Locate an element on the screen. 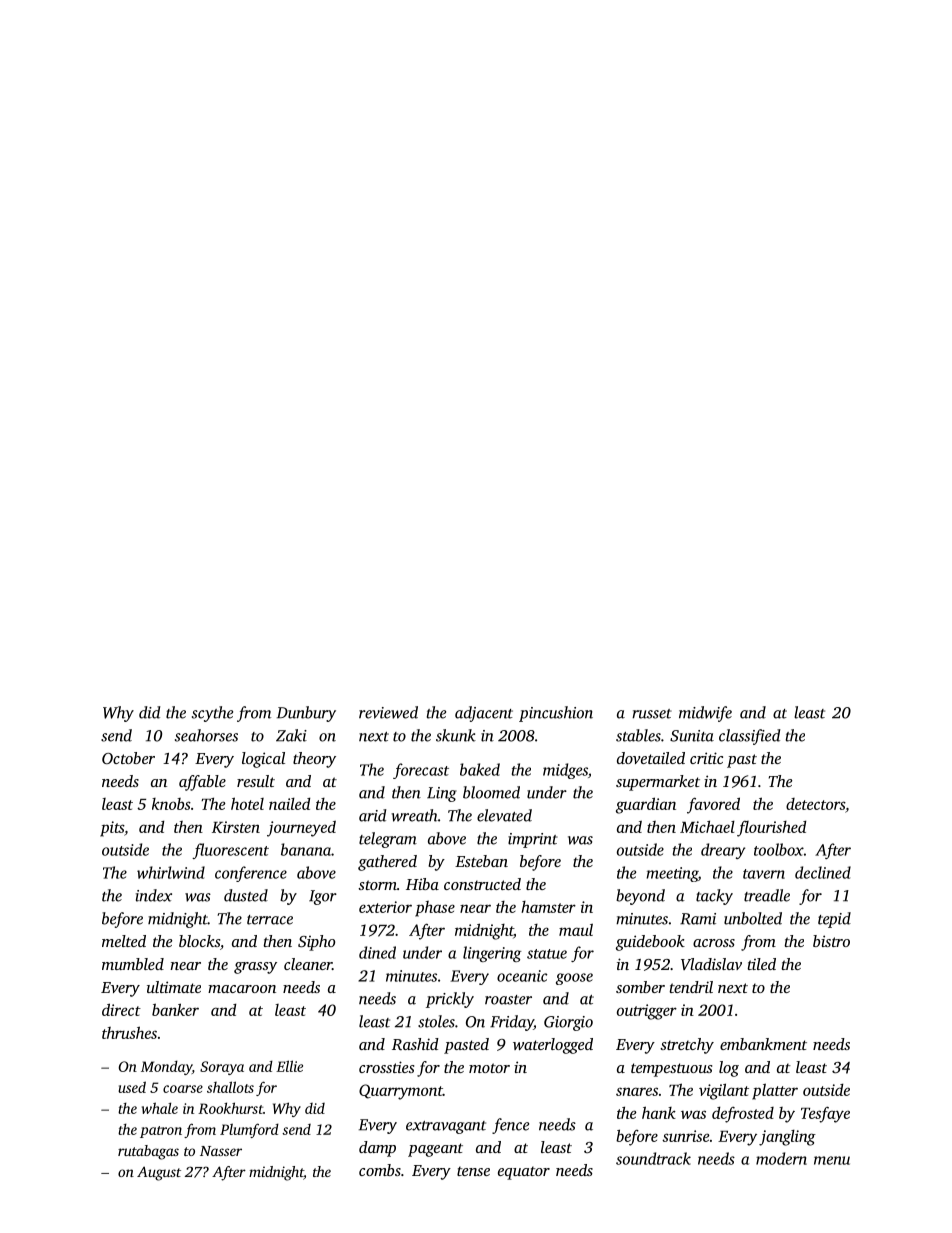 This screenshot has width=952, height=1233. tepid is located at coordinates (834, 920).
